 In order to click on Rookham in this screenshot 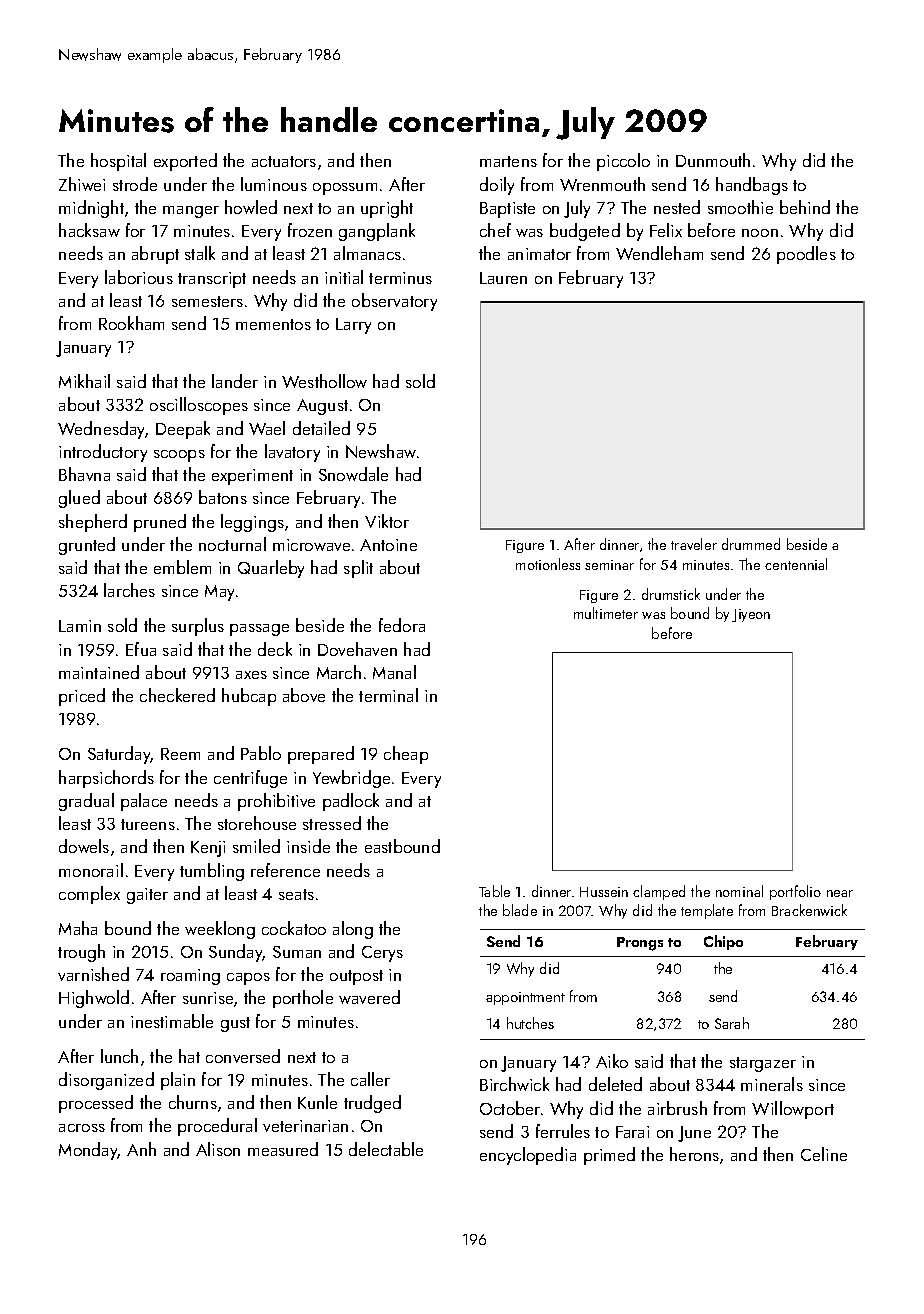, I will do `click(131, 323)`.
